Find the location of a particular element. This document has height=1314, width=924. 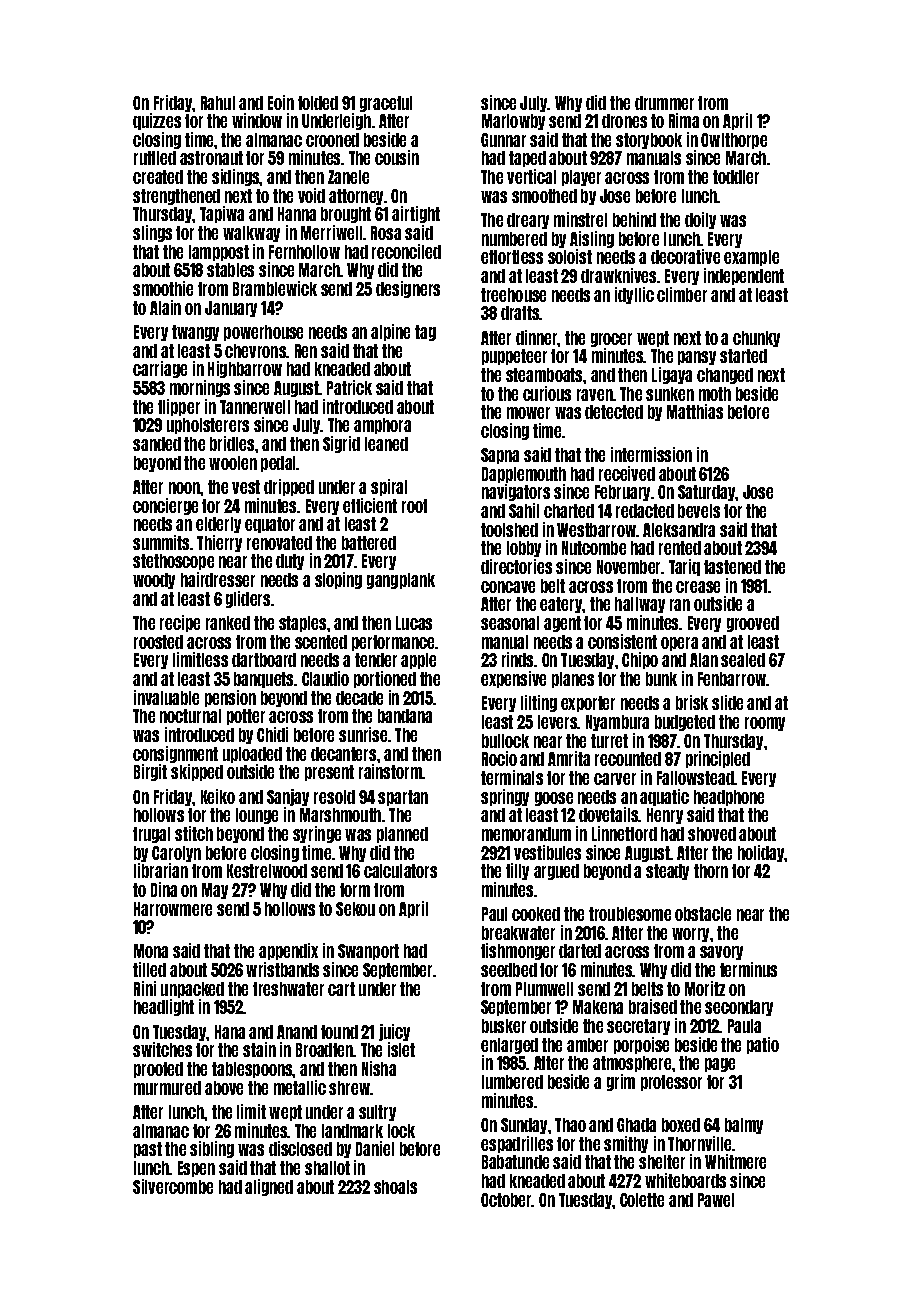

Owlthorpe is located at coordinates (734, 141).
